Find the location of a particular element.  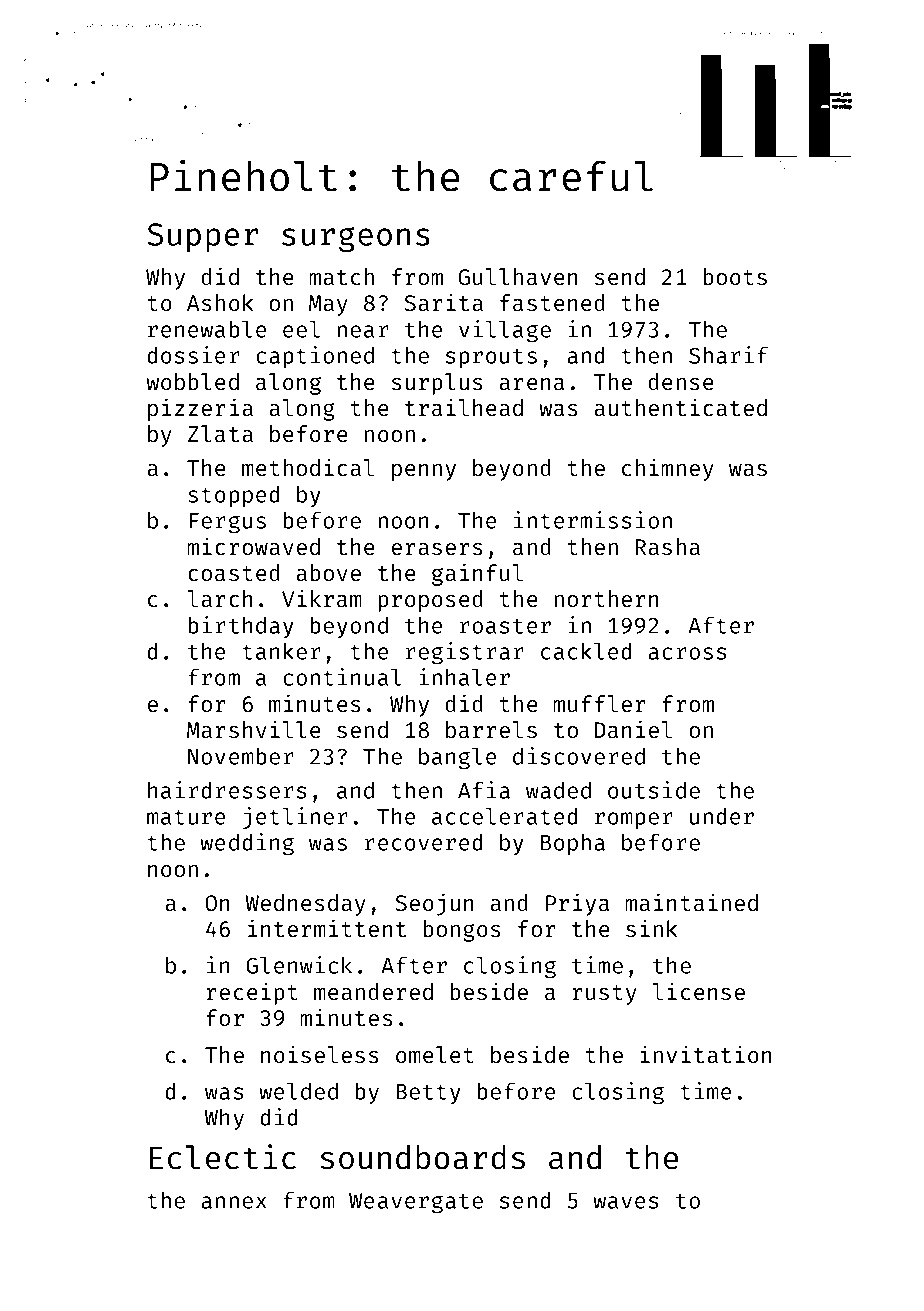

renewable is located at coordinates (207, 329).
